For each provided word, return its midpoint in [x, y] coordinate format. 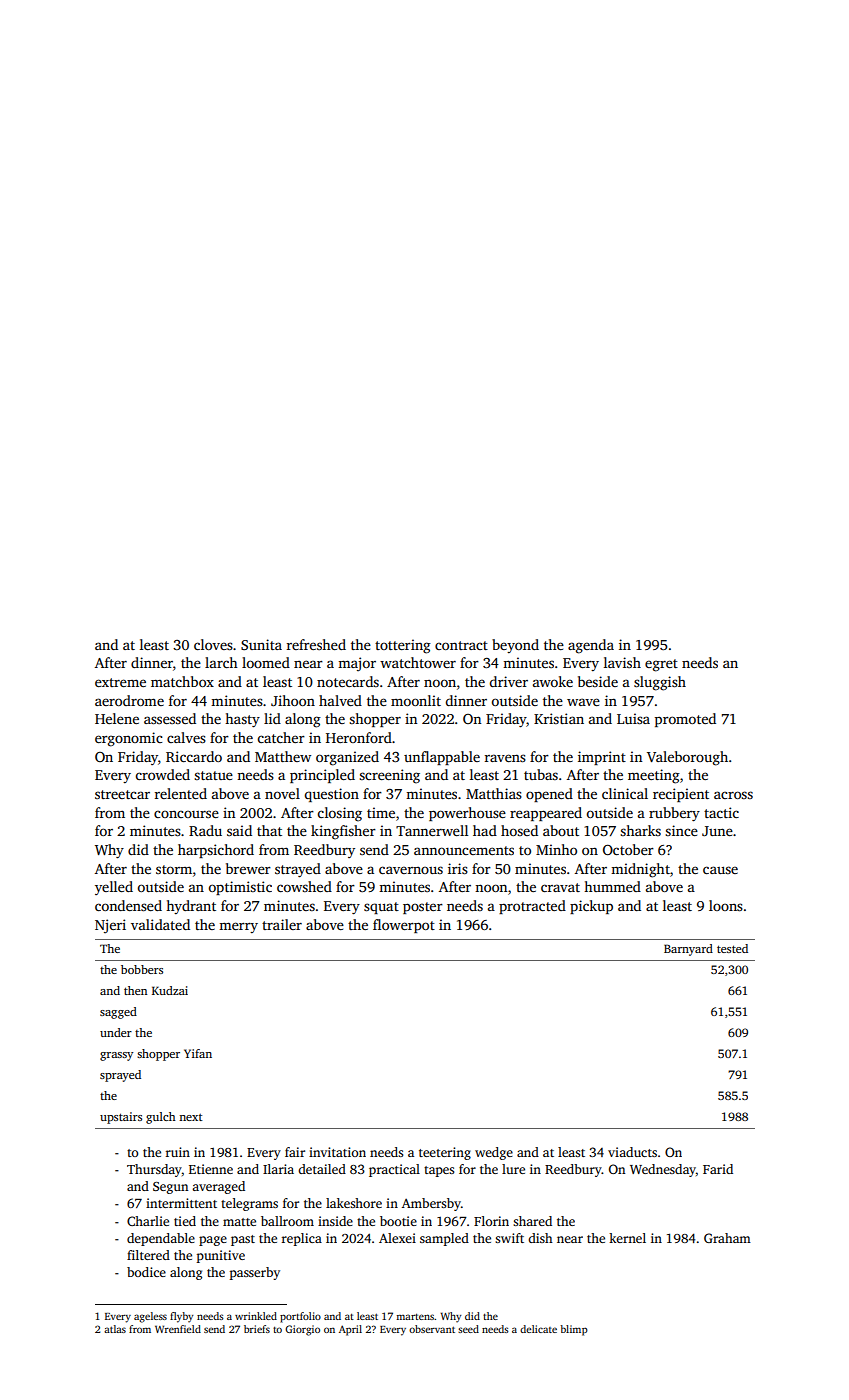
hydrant [191, 907]
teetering [445, 1153]
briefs [257, 1329]
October [628, 849]
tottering [403, 646]
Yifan [198, 1053]
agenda [591, 646]
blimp [574, 1330]
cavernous [411, 870]
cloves [213, 644]
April [350, 1330]
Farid [718, 1169]
